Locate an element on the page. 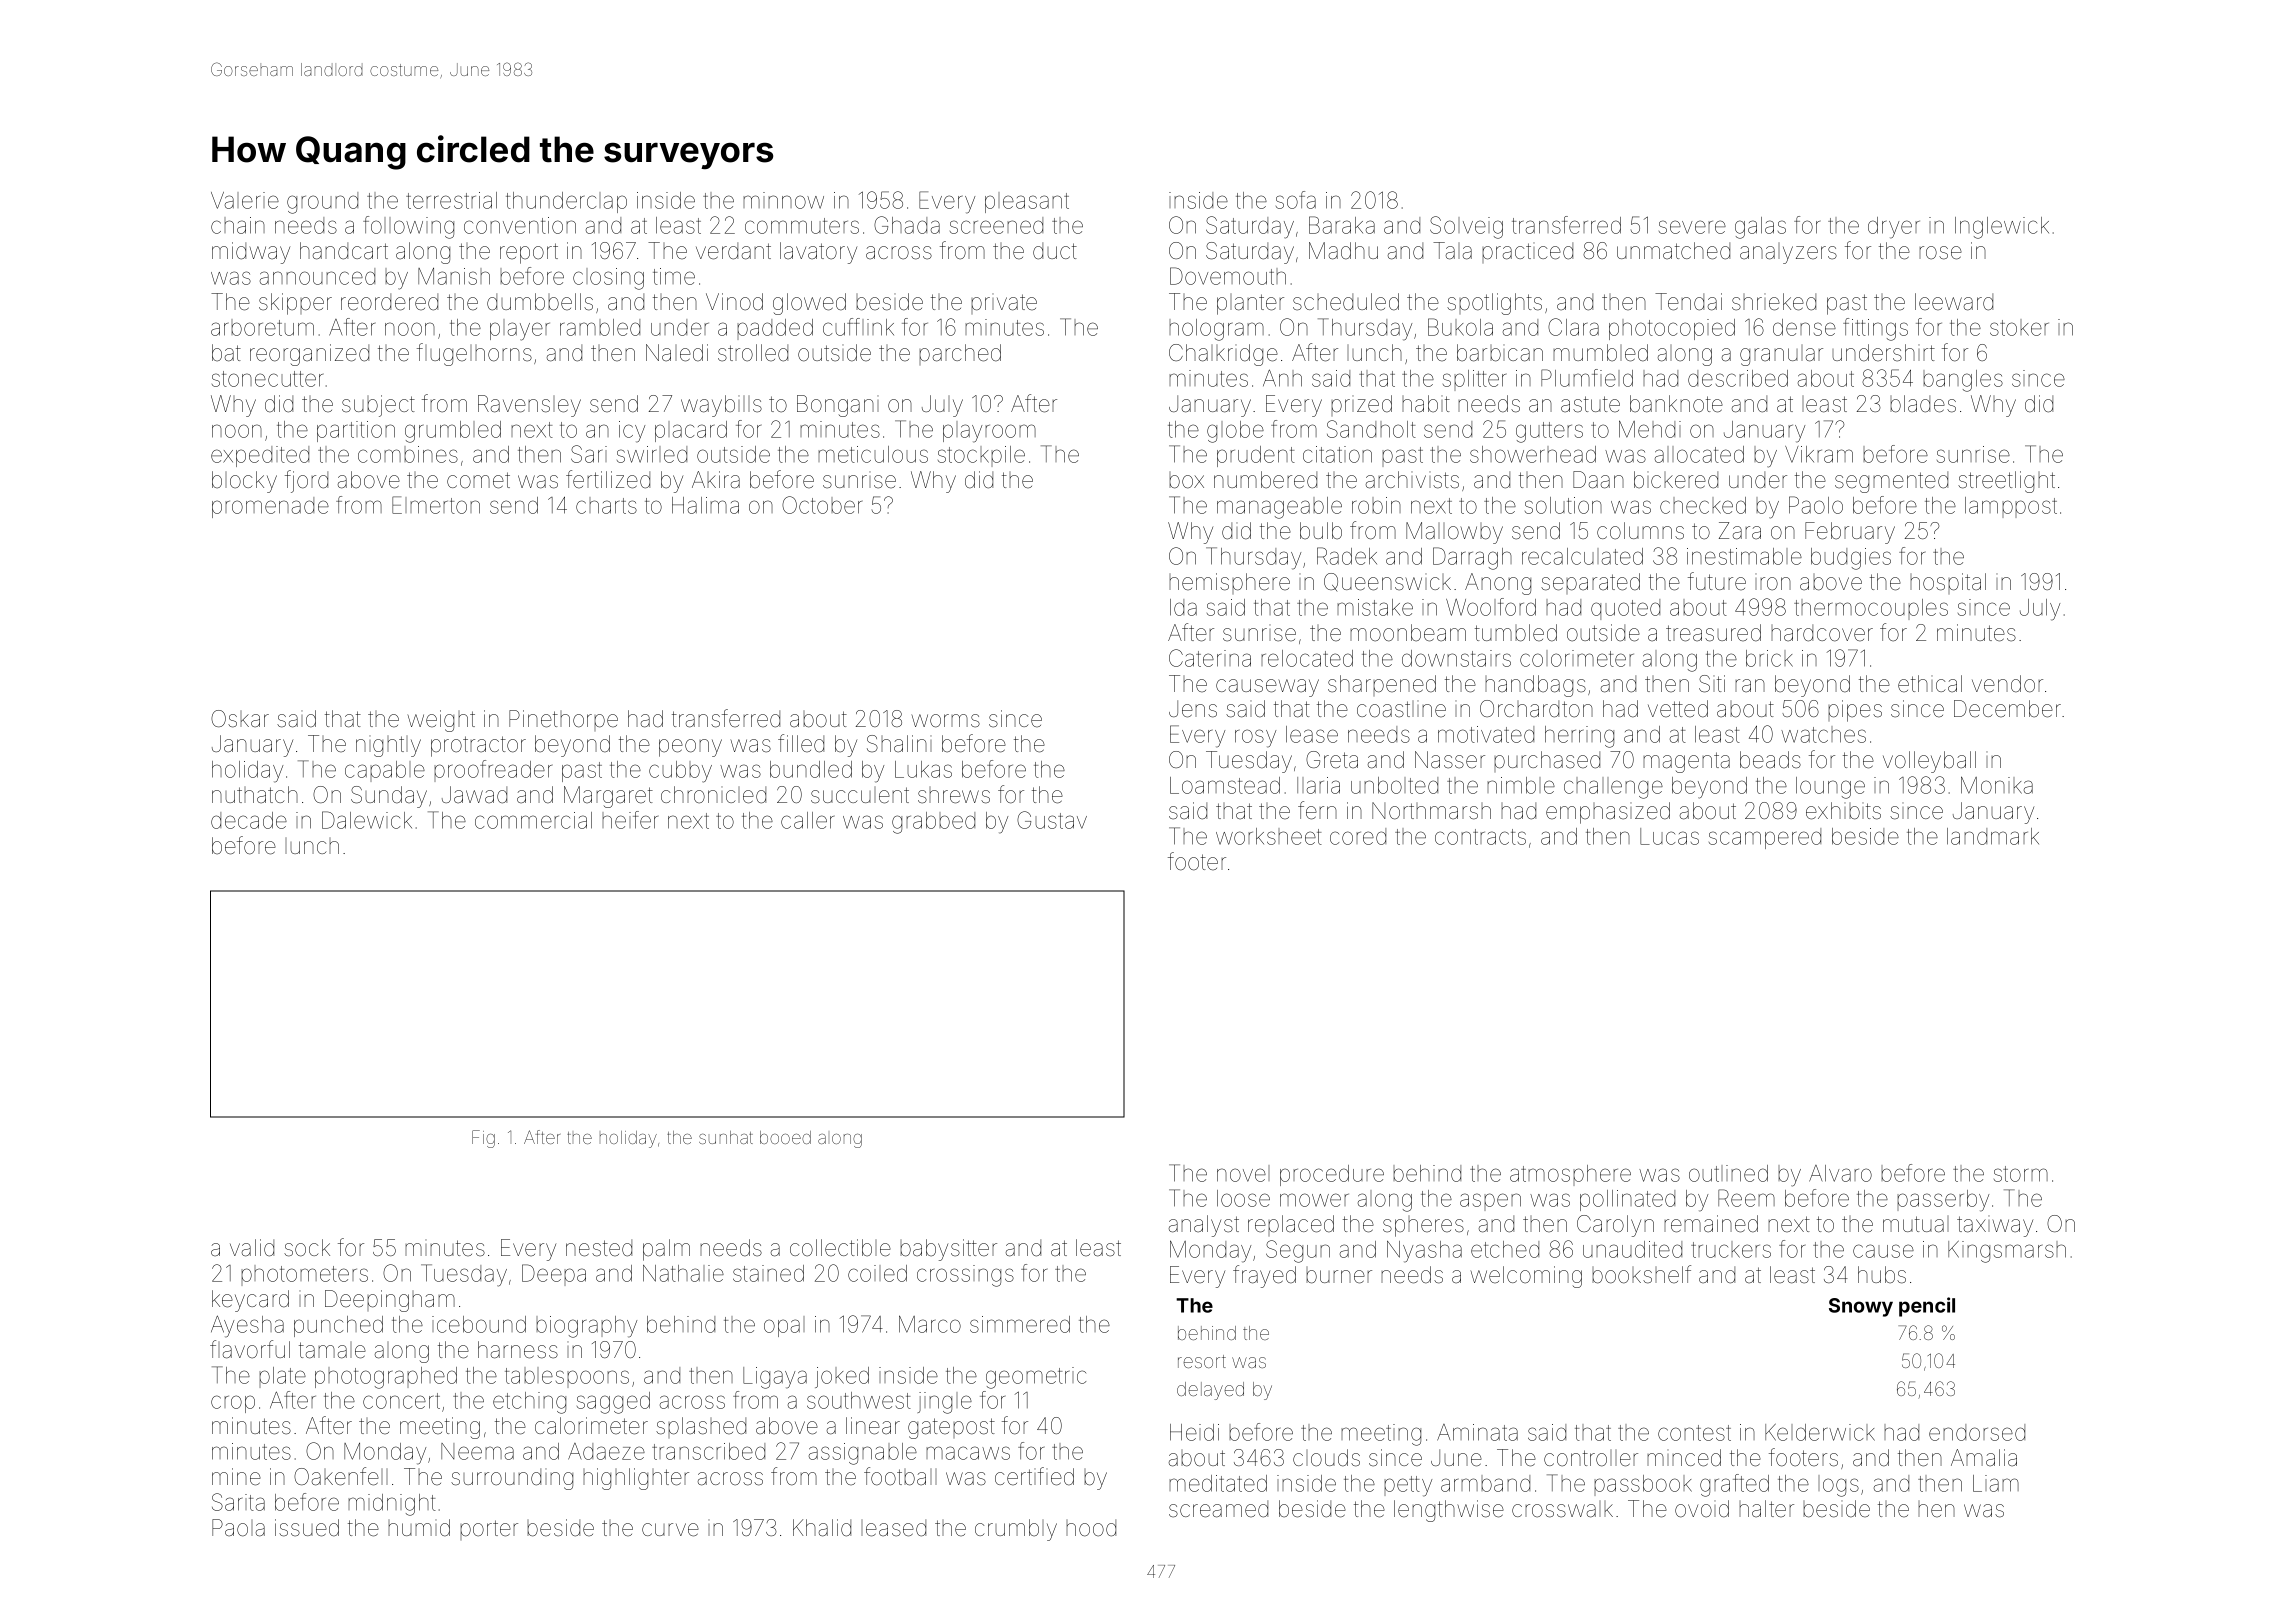  brick is located at coordinates (1769, 658).
